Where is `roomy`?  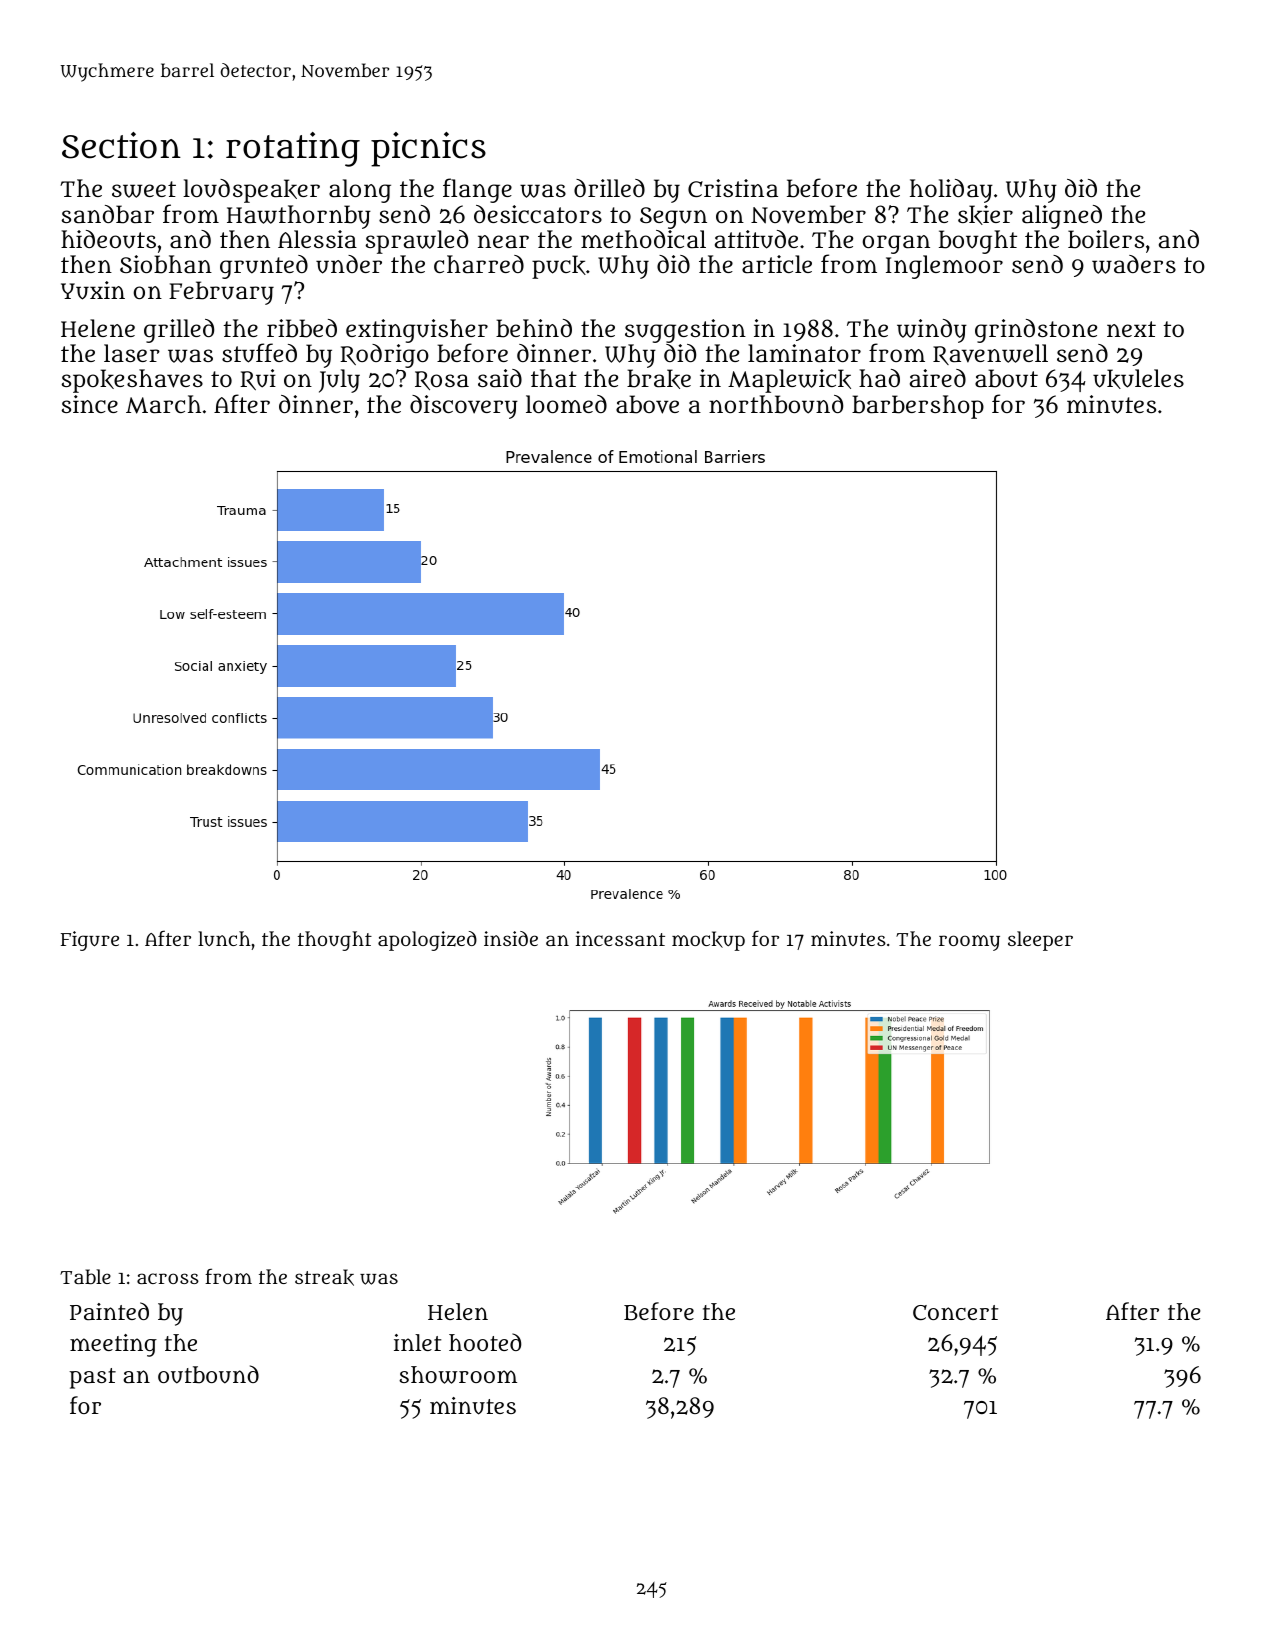 roomy is located at coordinates (969, 943).
